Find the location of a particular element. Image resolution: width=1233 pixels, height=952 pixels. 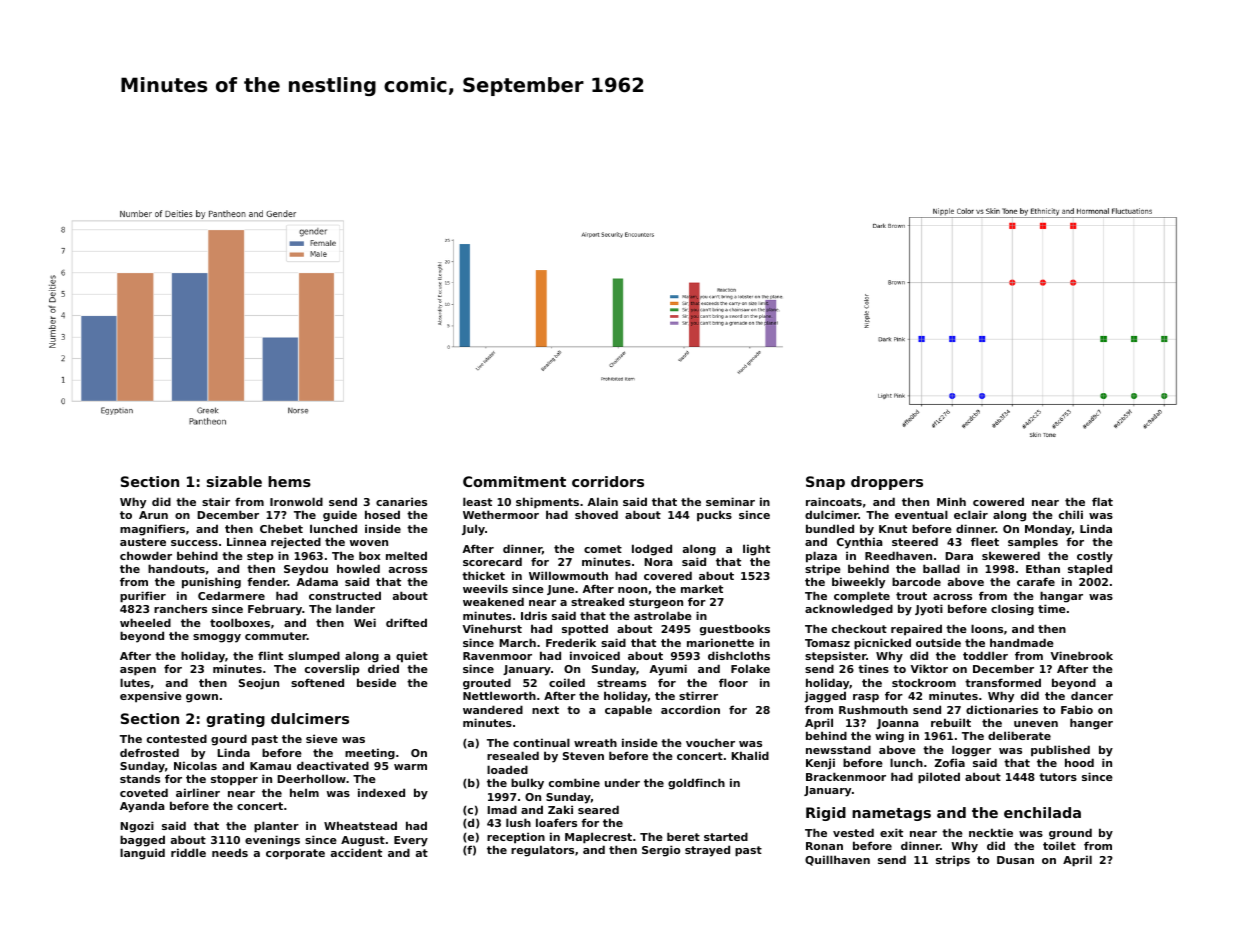

tutors is located at coordinates (1058, 777).
